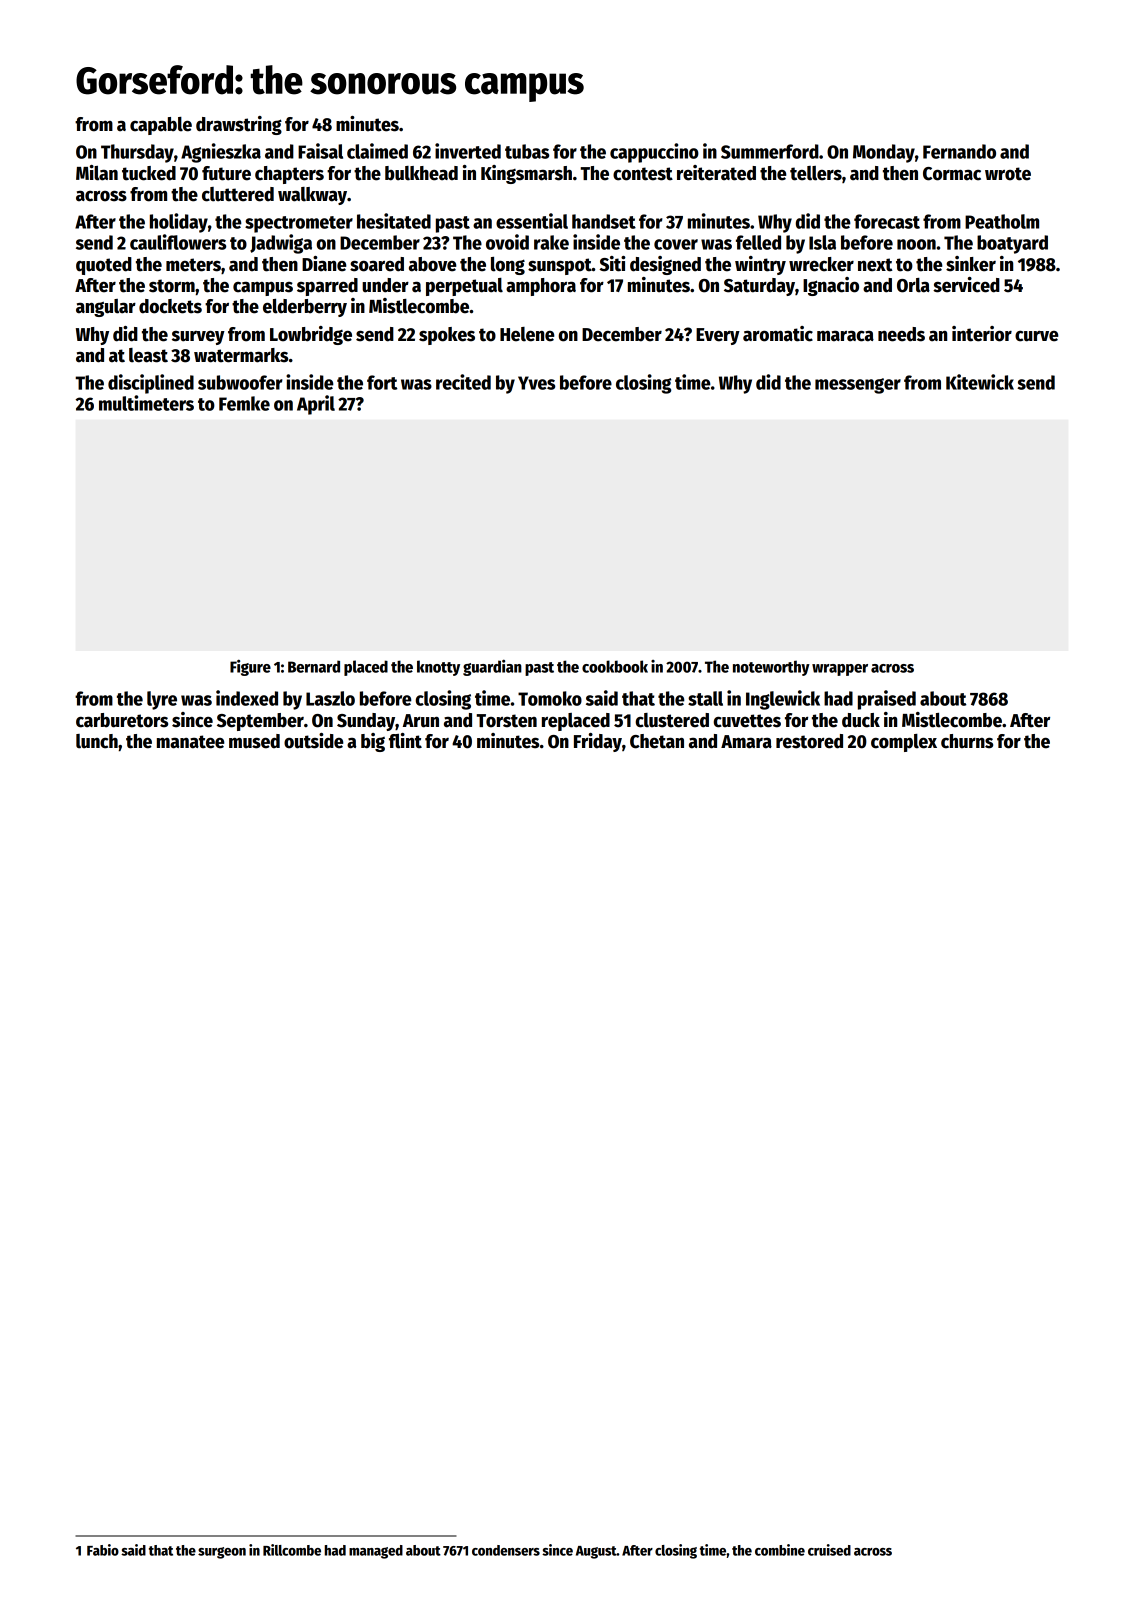  What do you see at coordinates (103, 1550) in the image?
I see `Fabio` at bounding box center [103, 1550].
